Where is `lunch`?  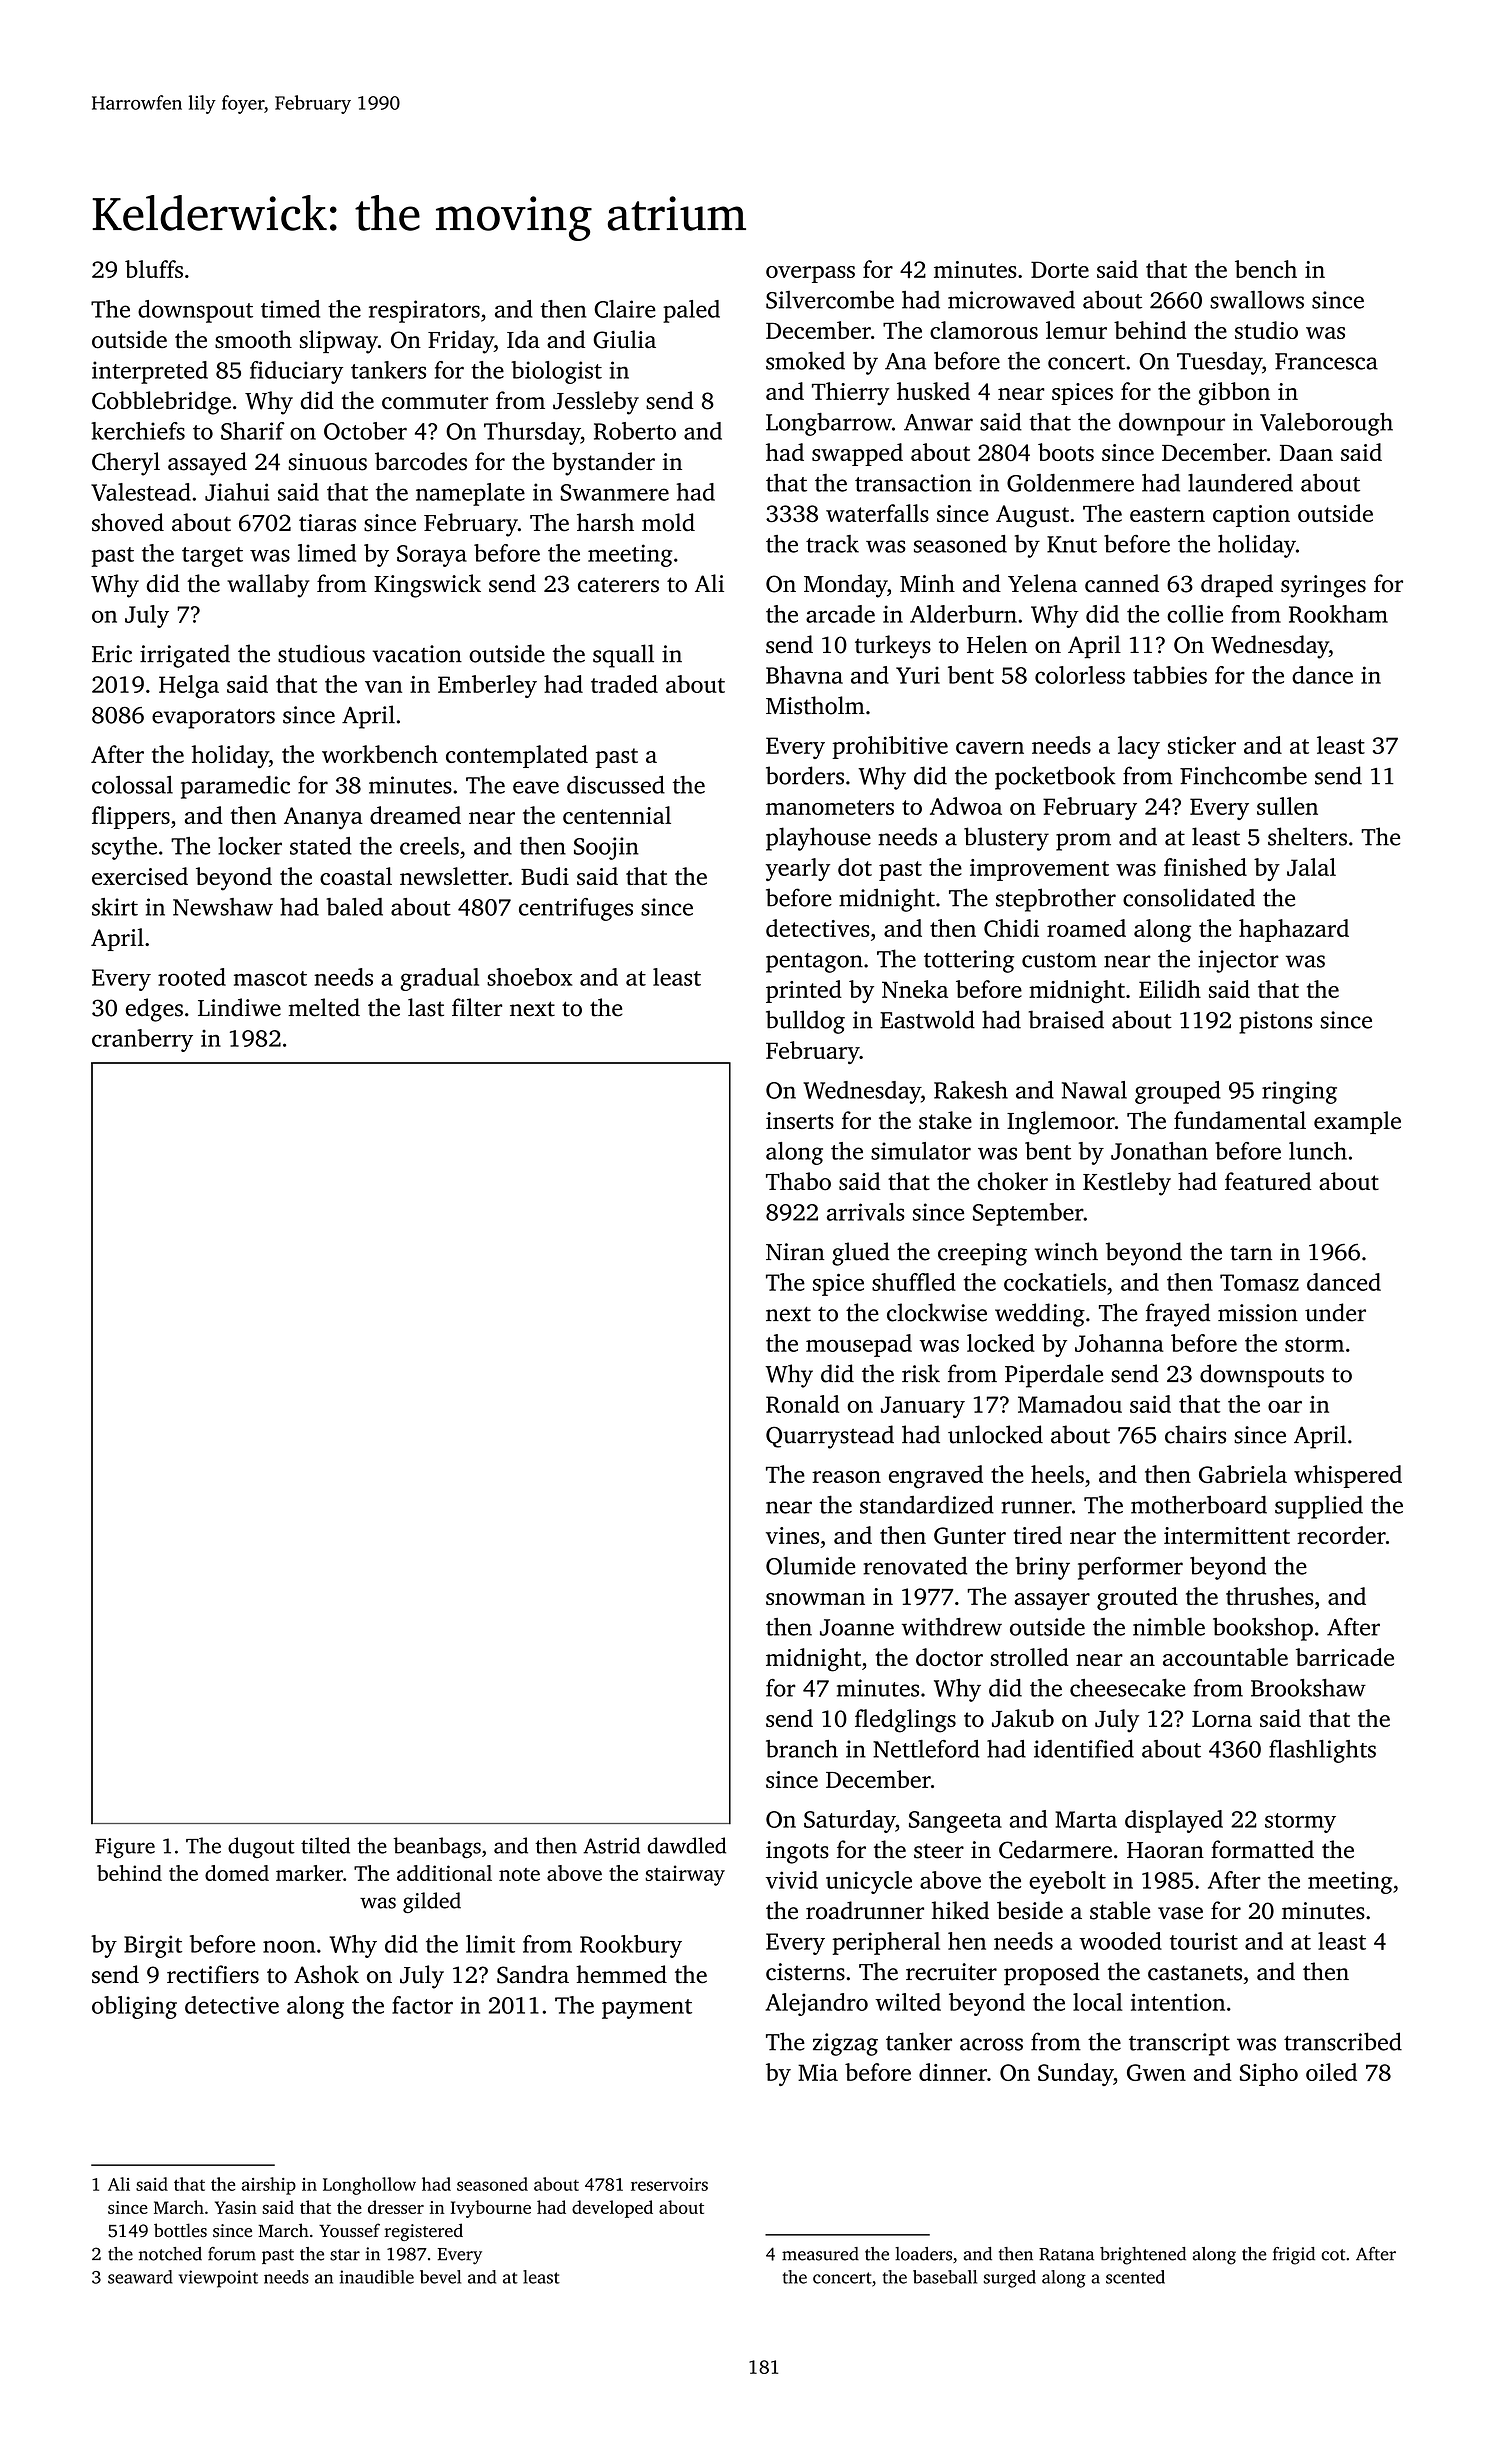 lunch is located at coordinates (1318, 1151).
